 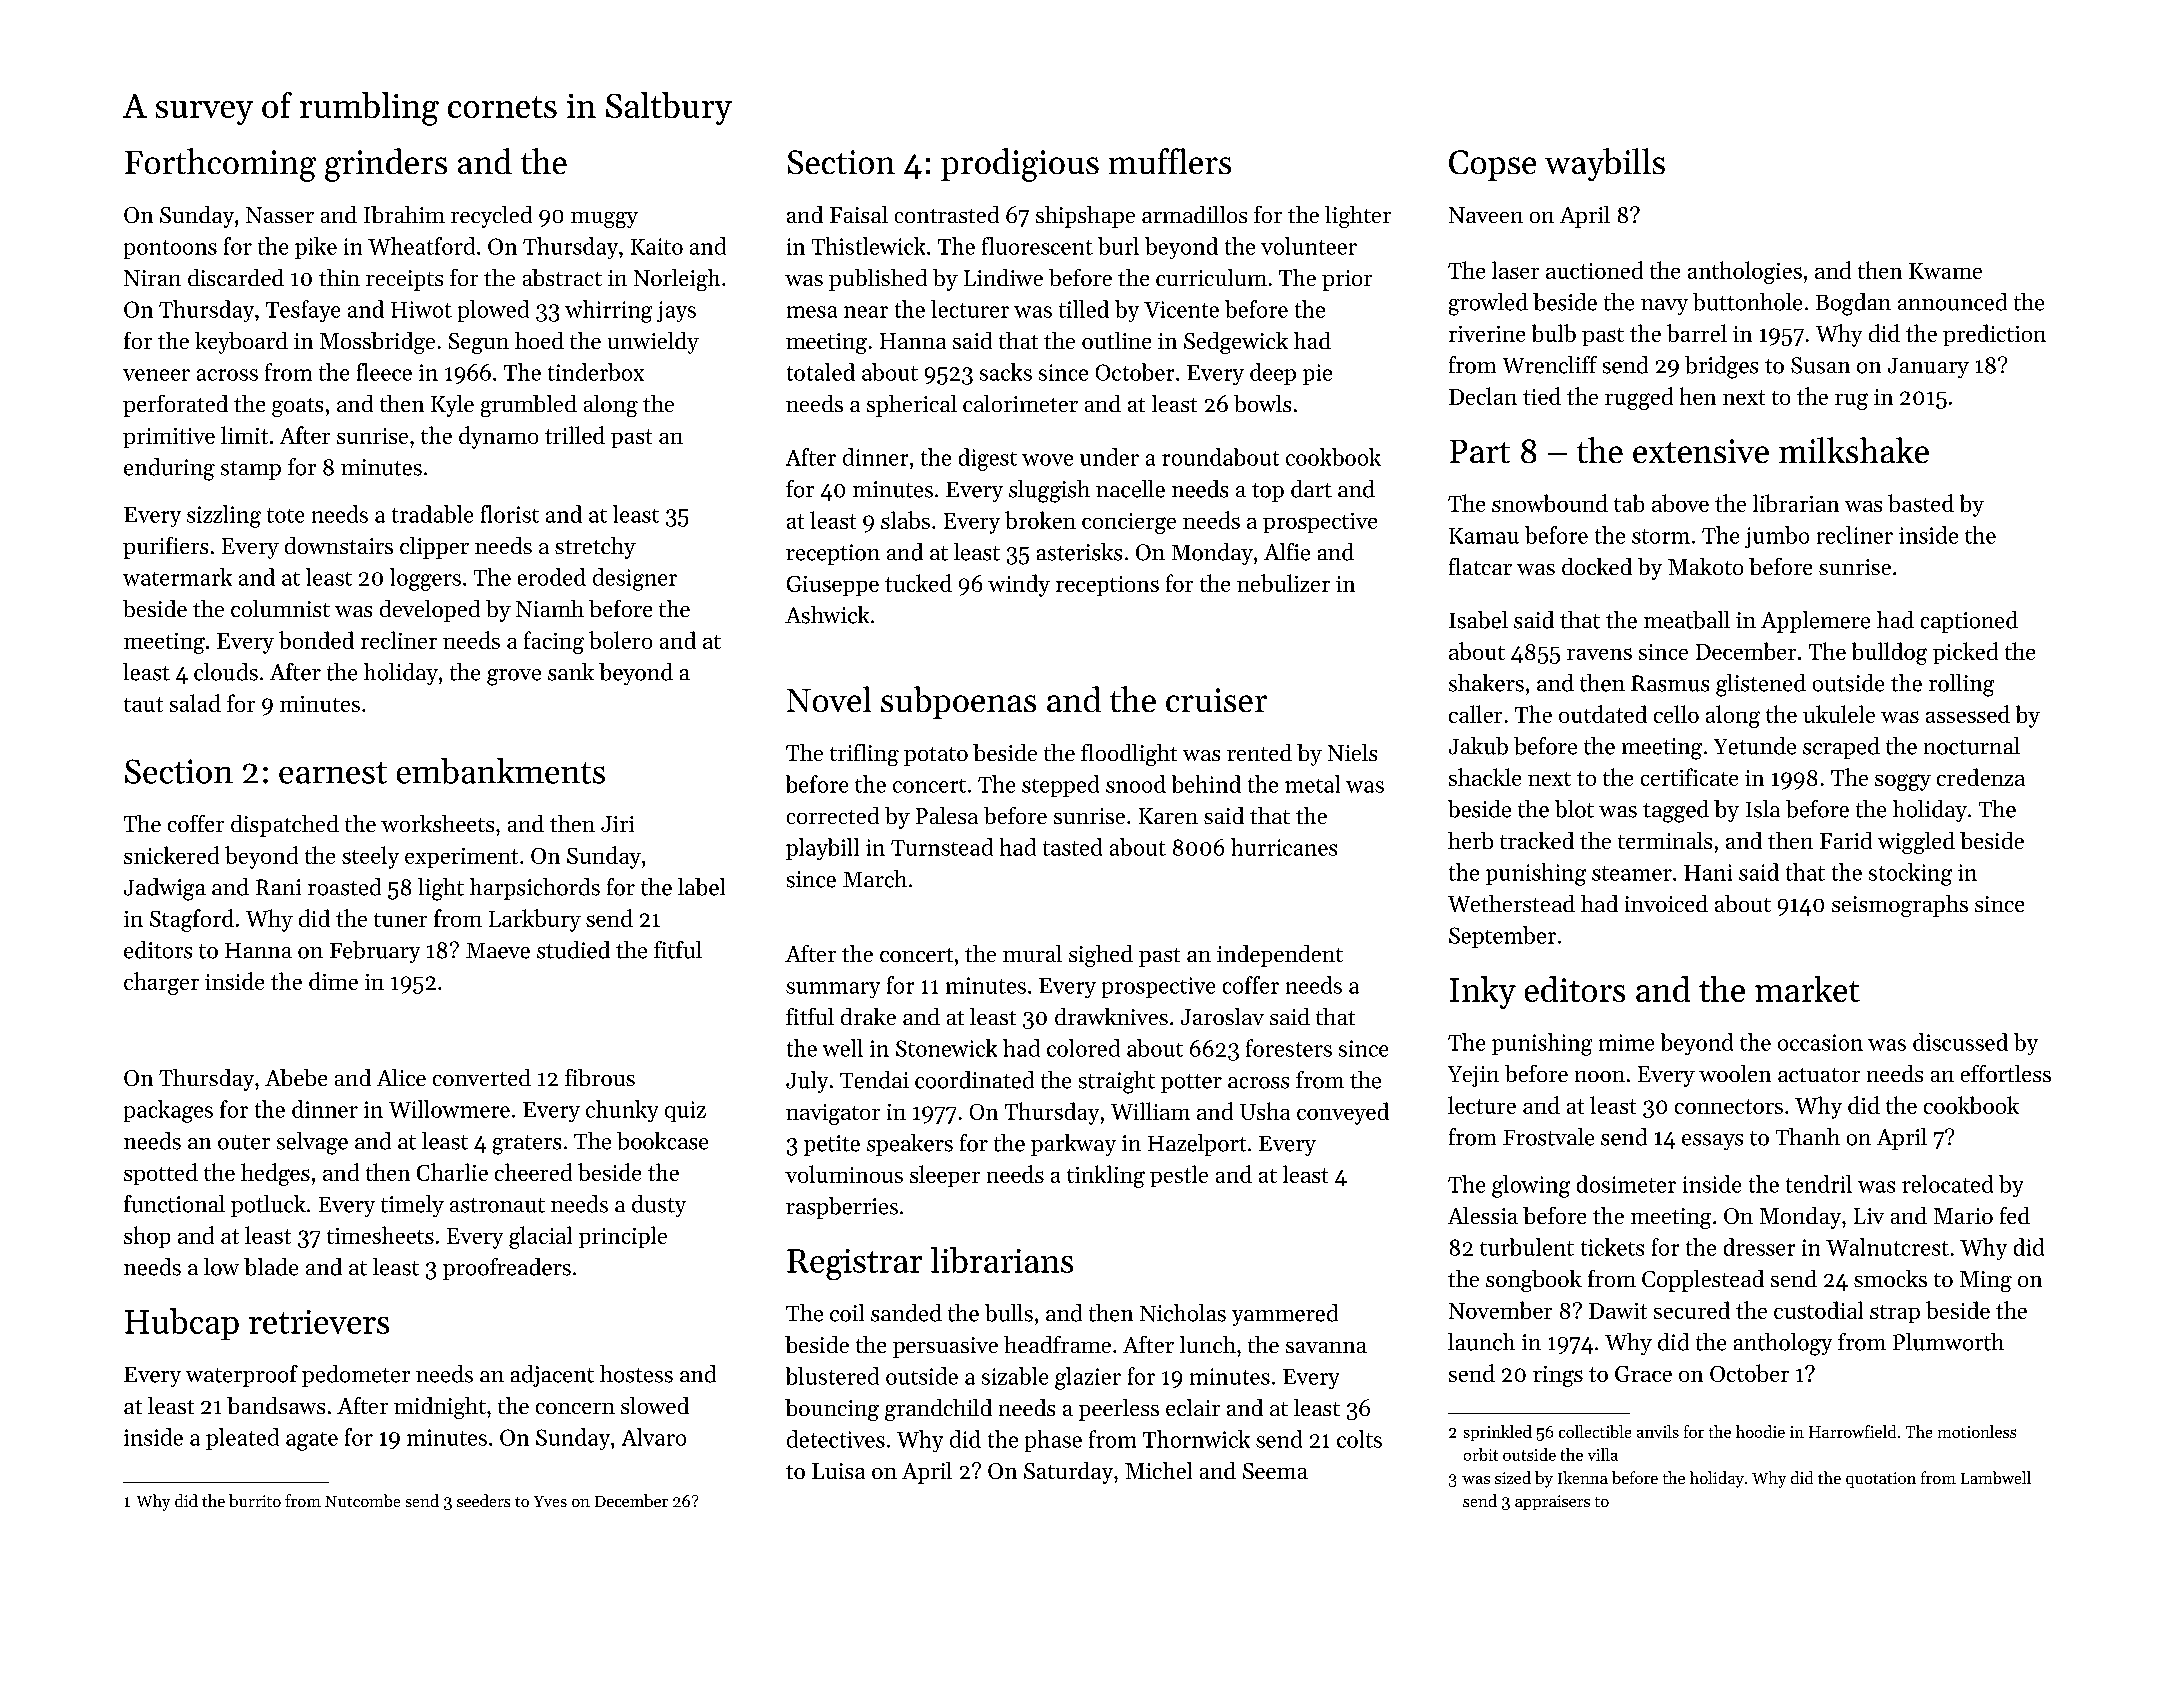 I want to click on Hubcap, so click(x=182, y=1324).
